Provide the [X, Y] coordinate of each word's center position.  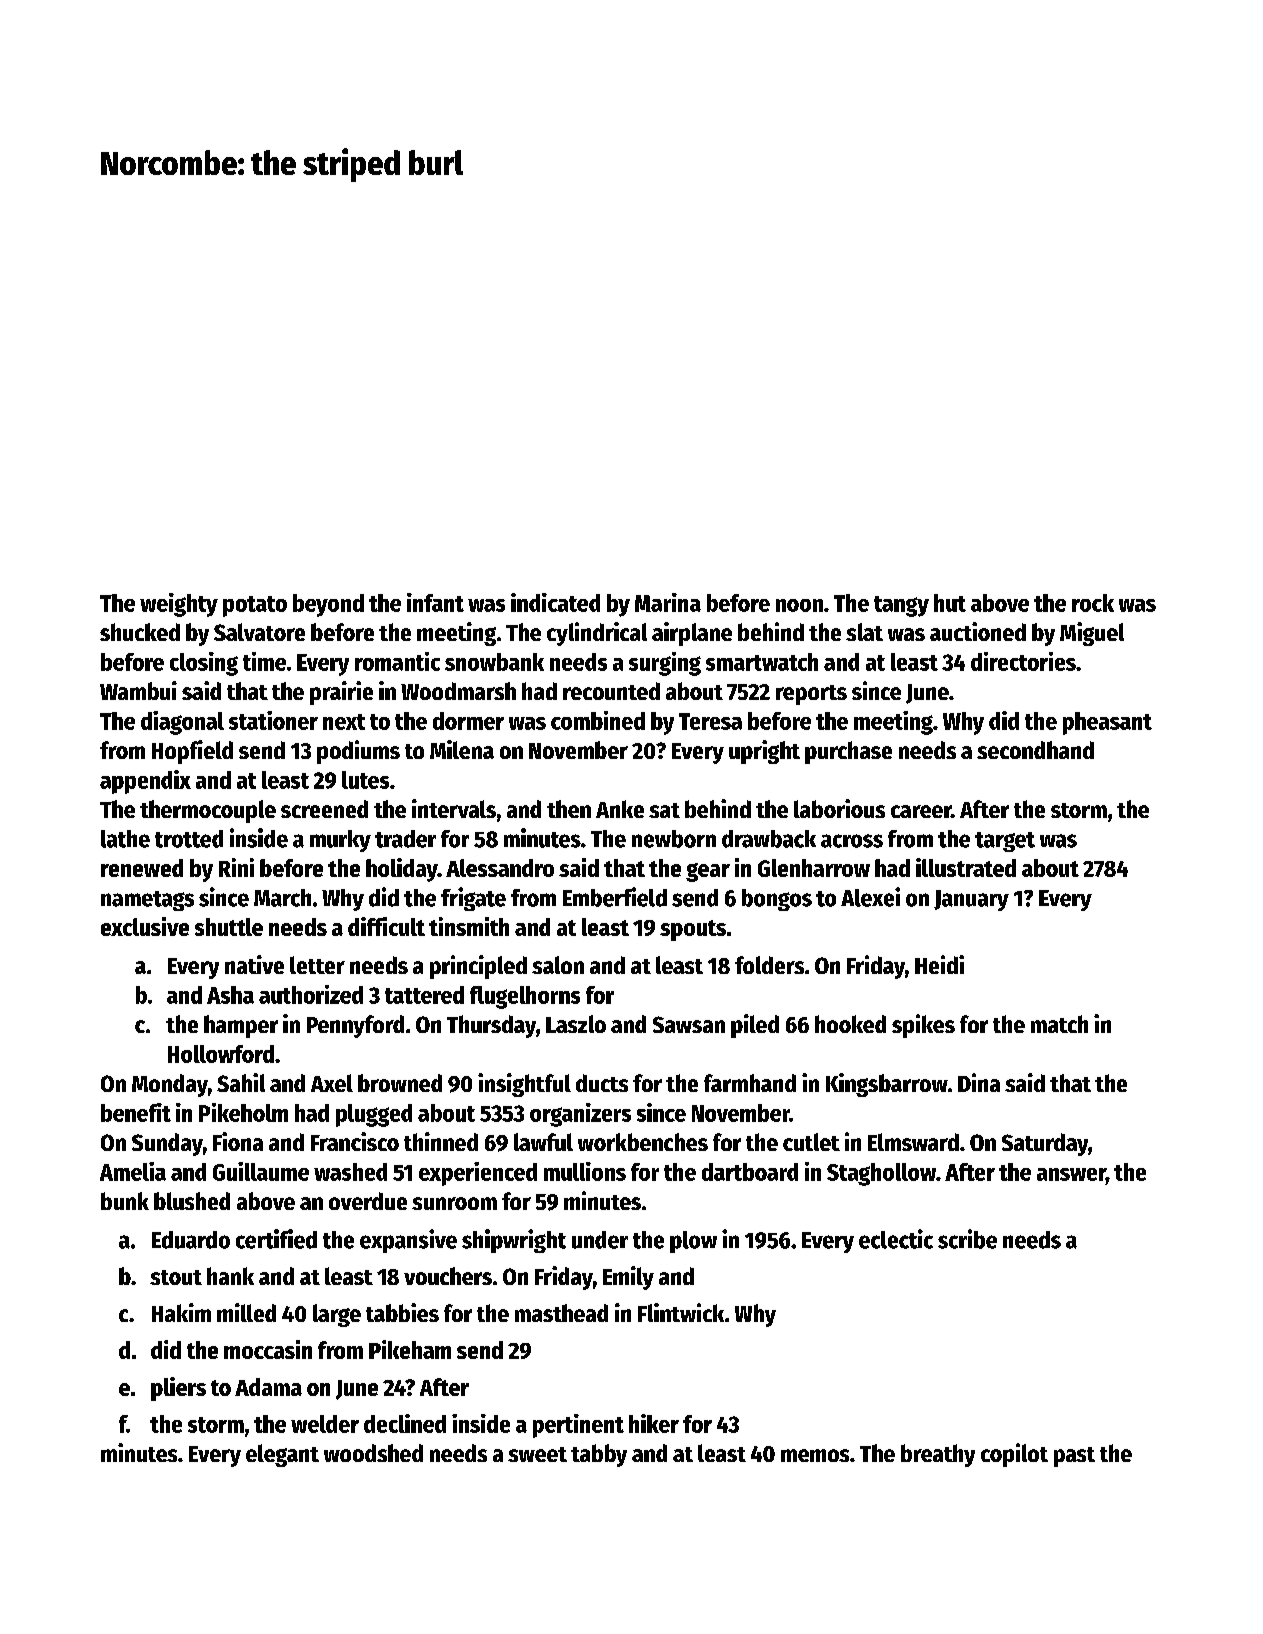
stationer [273, 720]
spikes [923, 1026]
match [1059, 1024]
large [337, 1315]
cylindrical [597, 634]
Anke [620, 809]
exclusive [145, 926]
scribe [967, 1239]
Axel [332, 1083]
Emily [628, 1278]
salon [558, 965]
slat [864, 632]
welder [325, 1424]
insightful [524, 1085]
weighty [179, 605]
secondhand [1035, 750]
